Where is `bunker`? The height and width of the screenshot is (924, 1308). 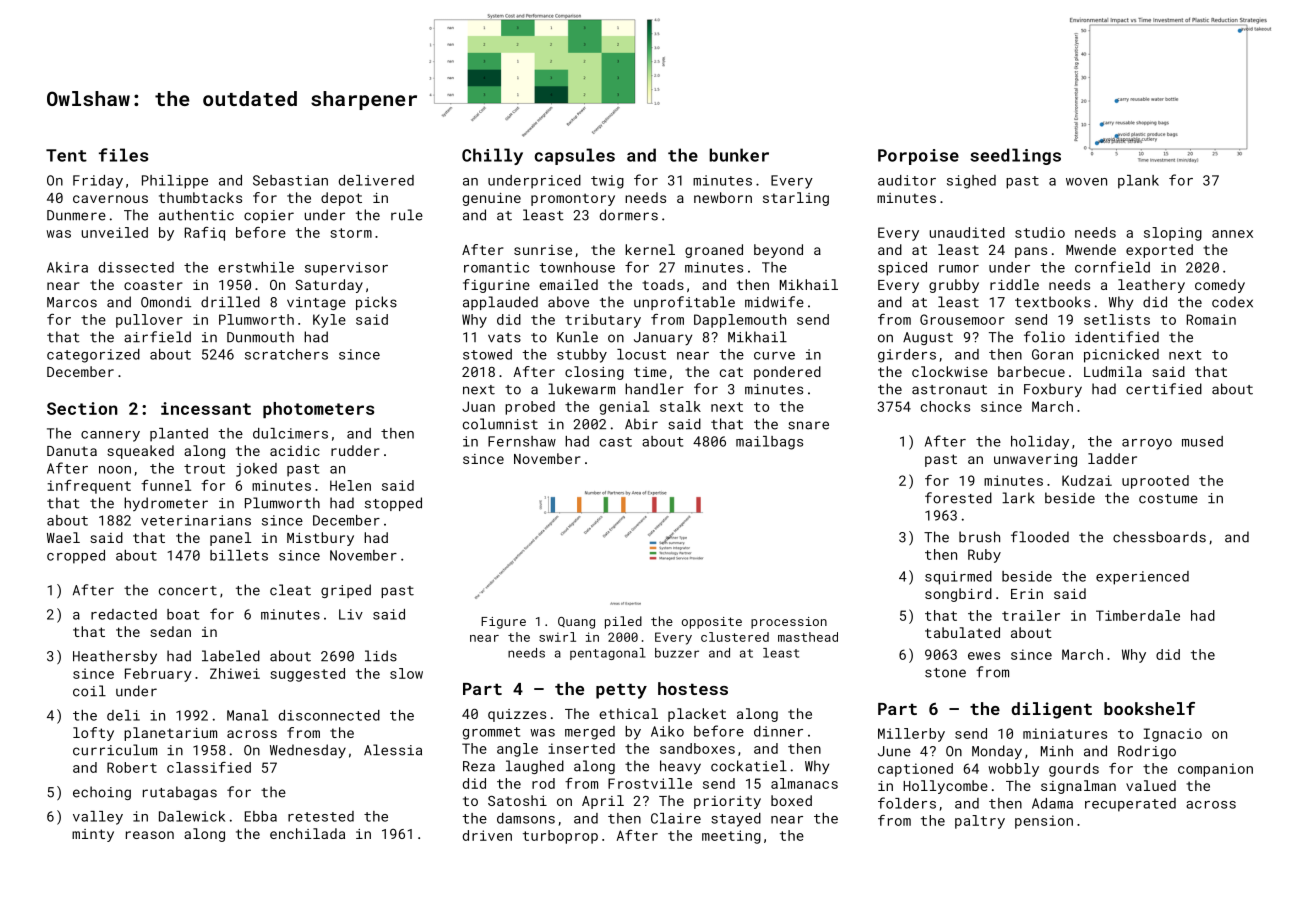 bunker is located at coordinates (739, 155).
